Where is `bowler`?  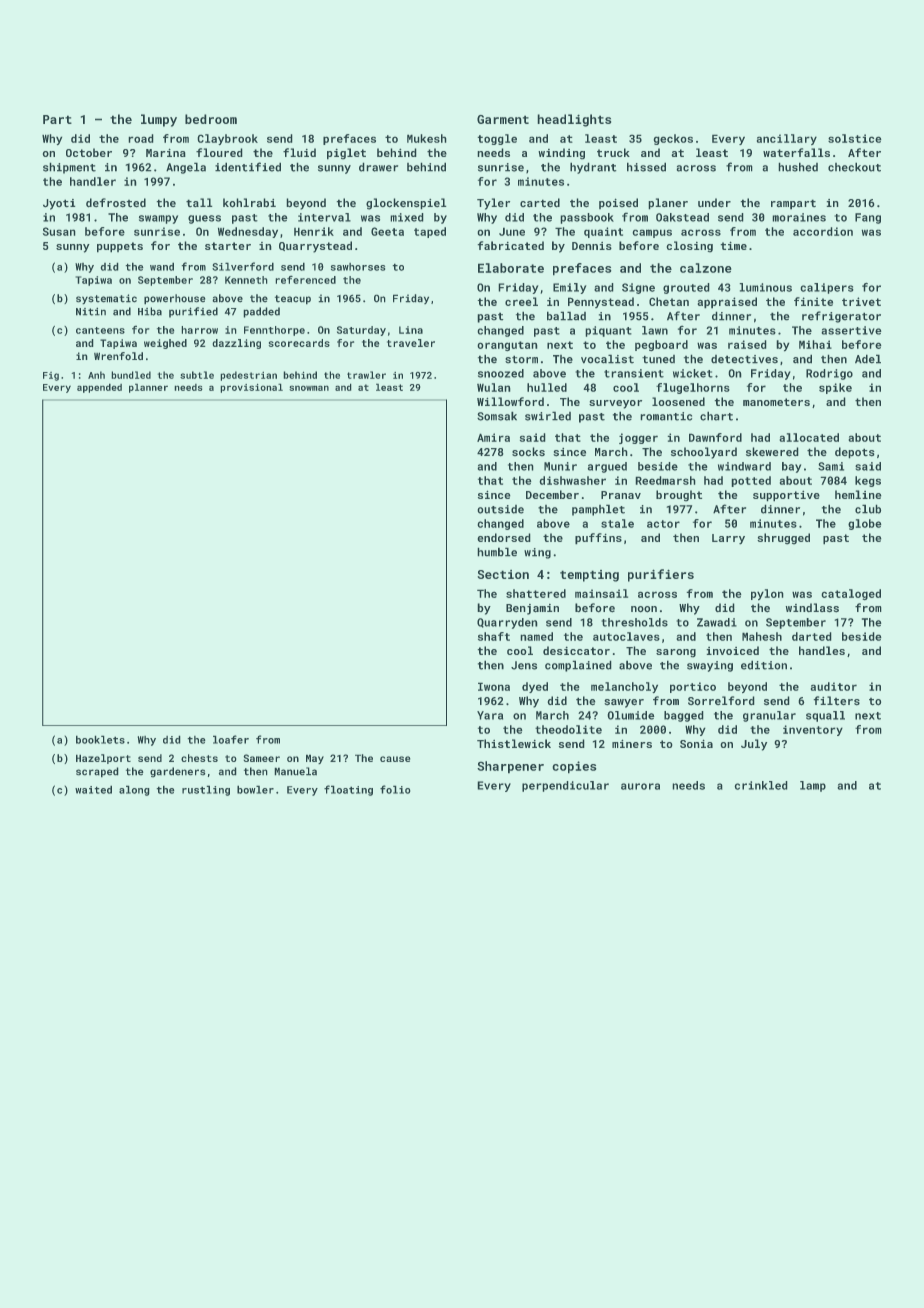 bowler is located at coordinates (255, 789).
